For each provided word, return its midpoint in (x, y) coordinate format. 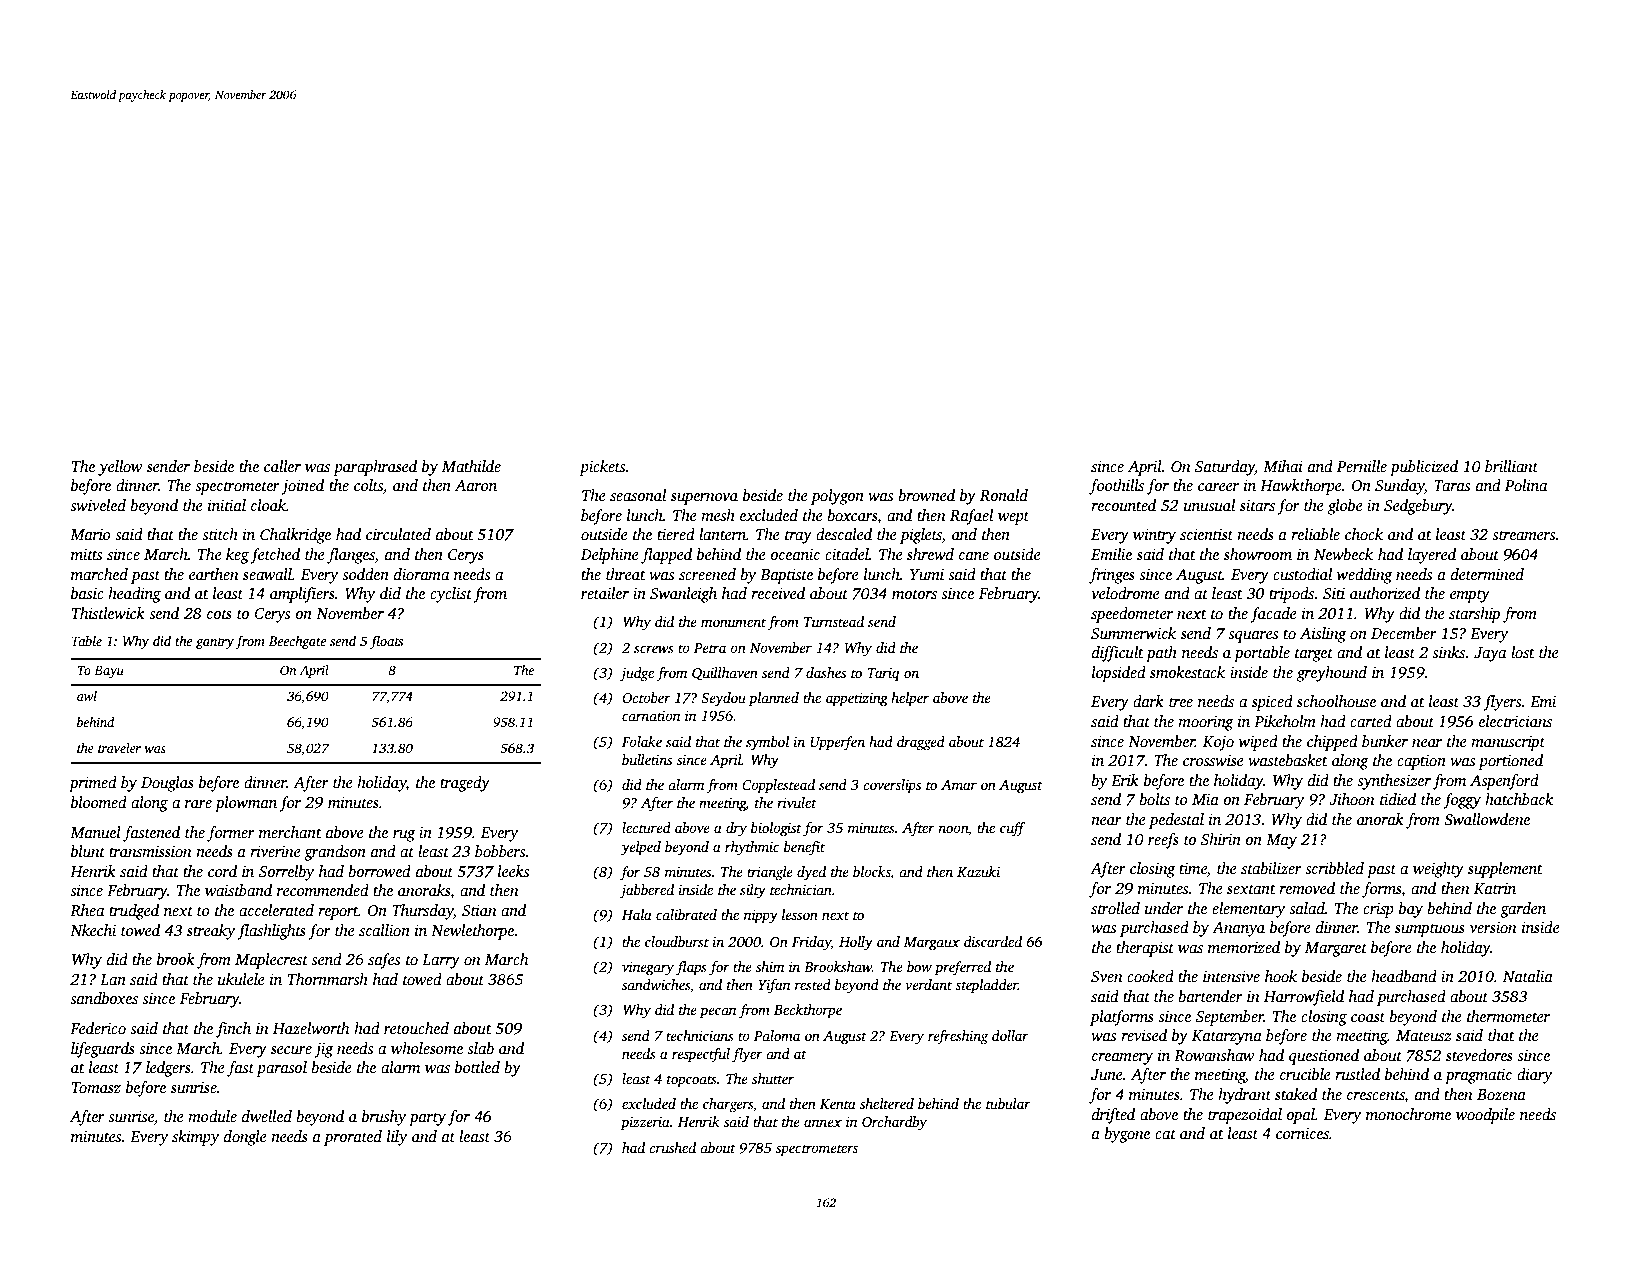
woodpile (1485, 1116)
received (778, 593)
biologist (776, 829)
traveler (119, 748)
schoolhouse (1336, 701)
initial (227, 505)
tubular (1008, 1103)
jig (323, 1050)
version (1493, 927)
